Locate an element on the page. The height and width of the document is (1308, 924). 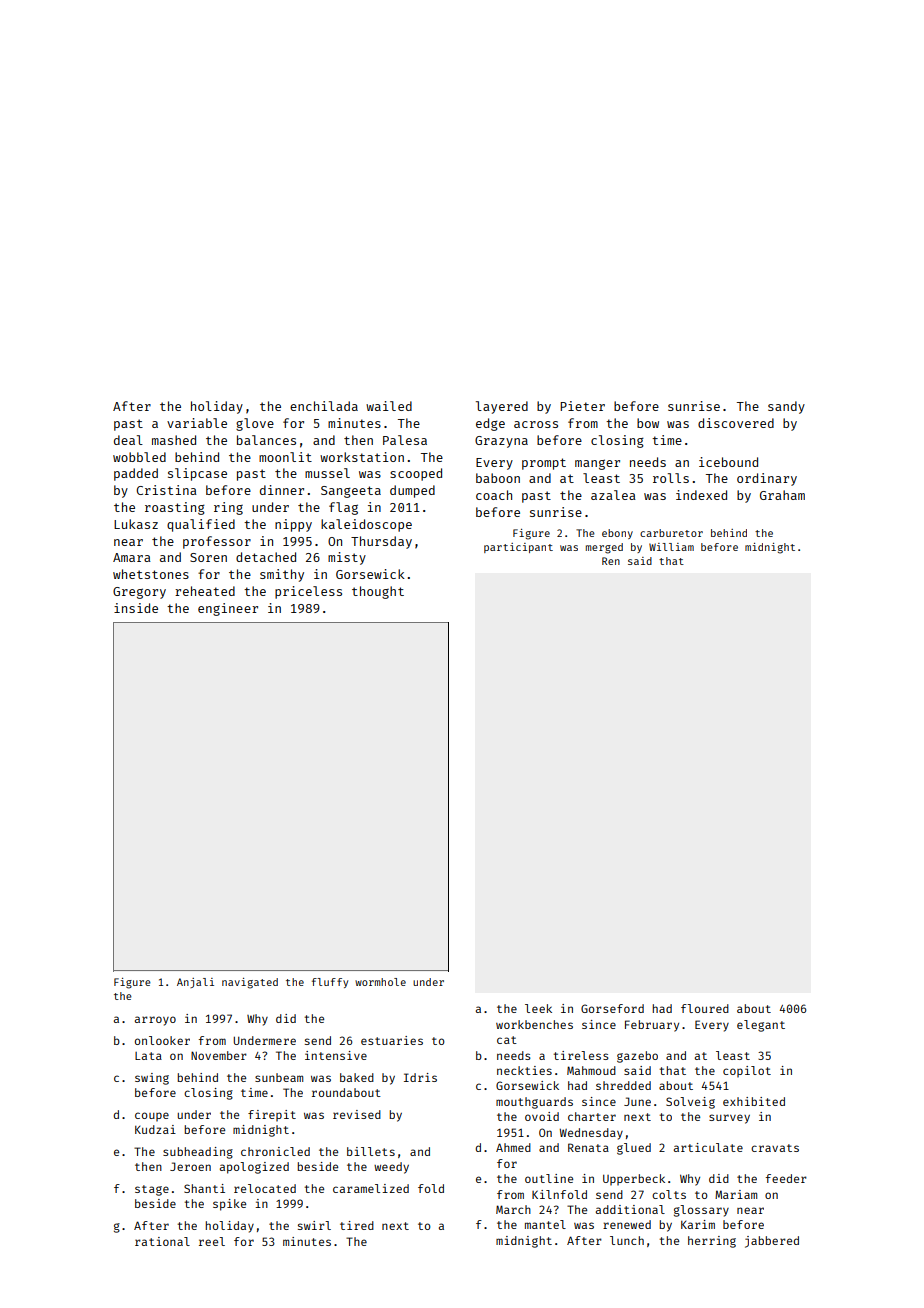
Upperbeck is located at coordinates (634, 1180).
